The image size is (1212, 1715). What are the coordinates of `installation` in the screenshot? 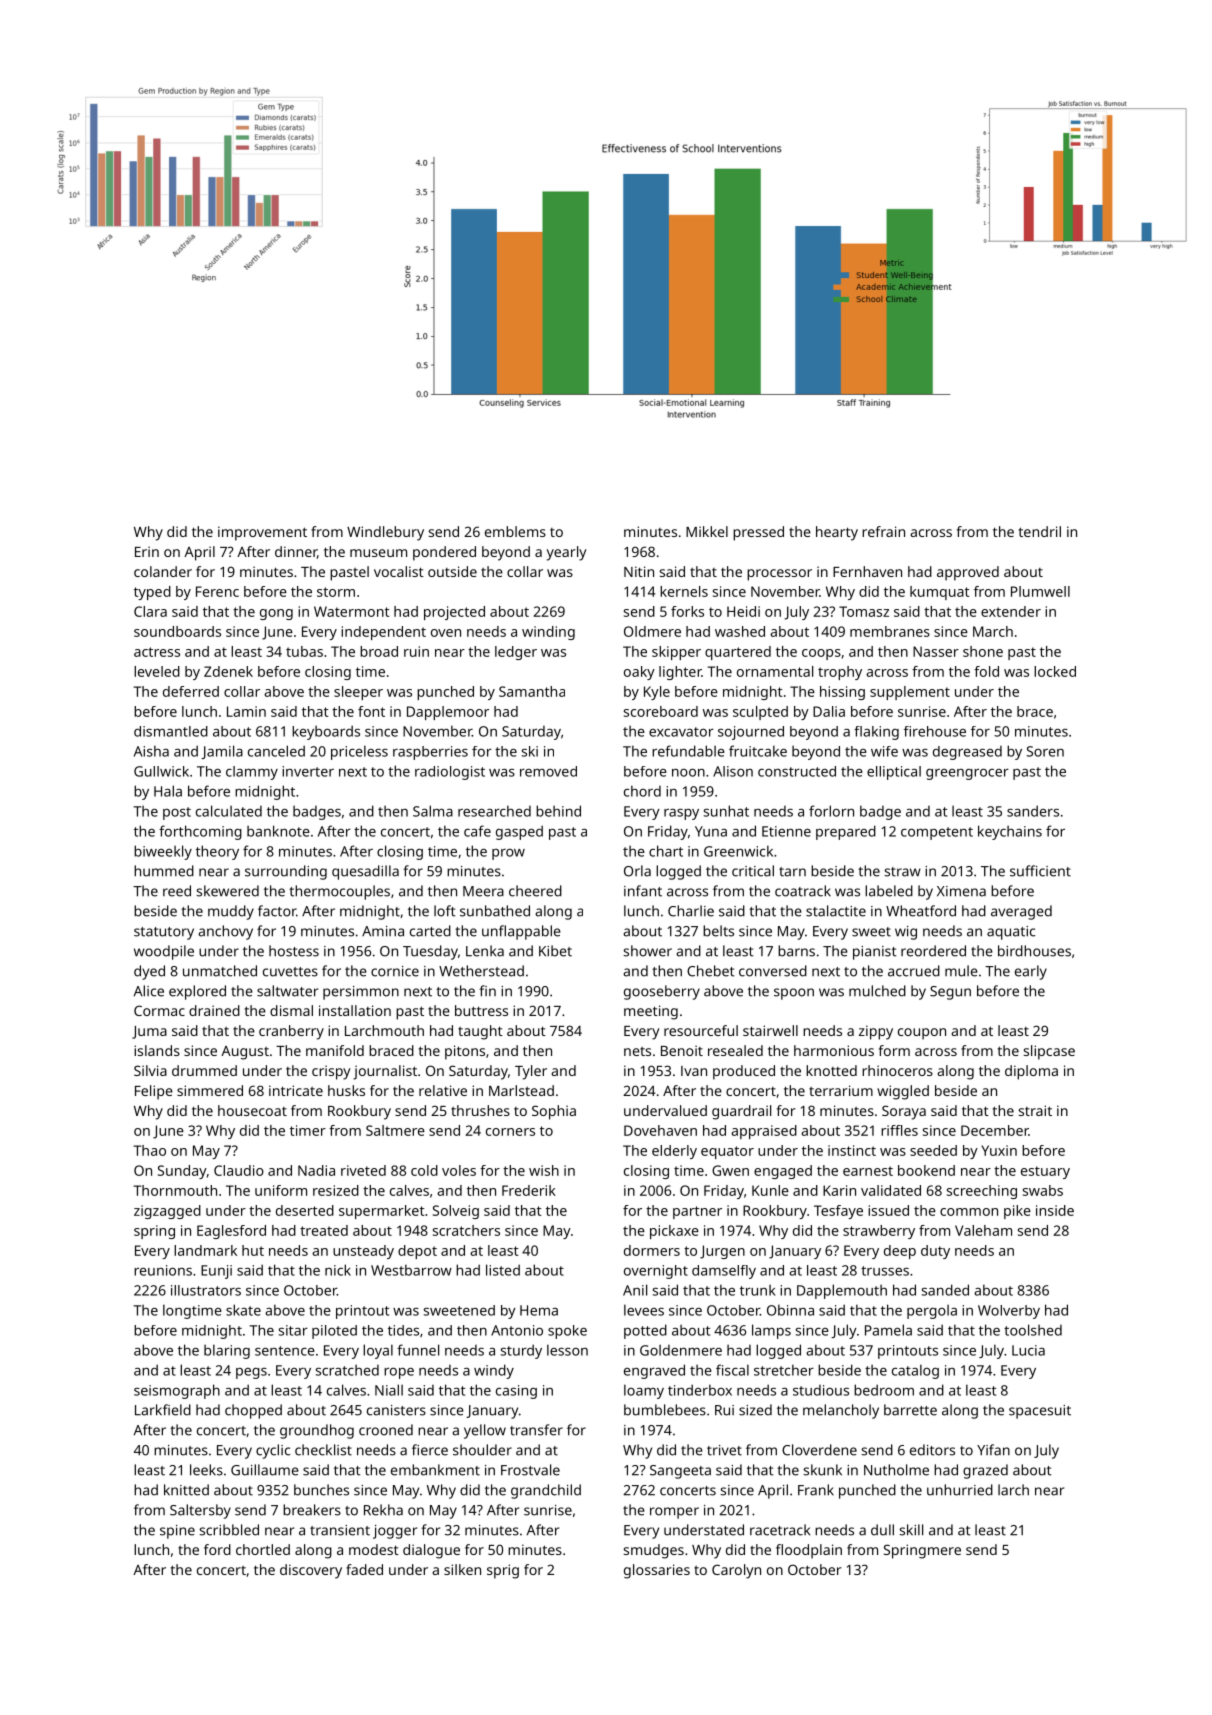 It's located at (355, 1010).
